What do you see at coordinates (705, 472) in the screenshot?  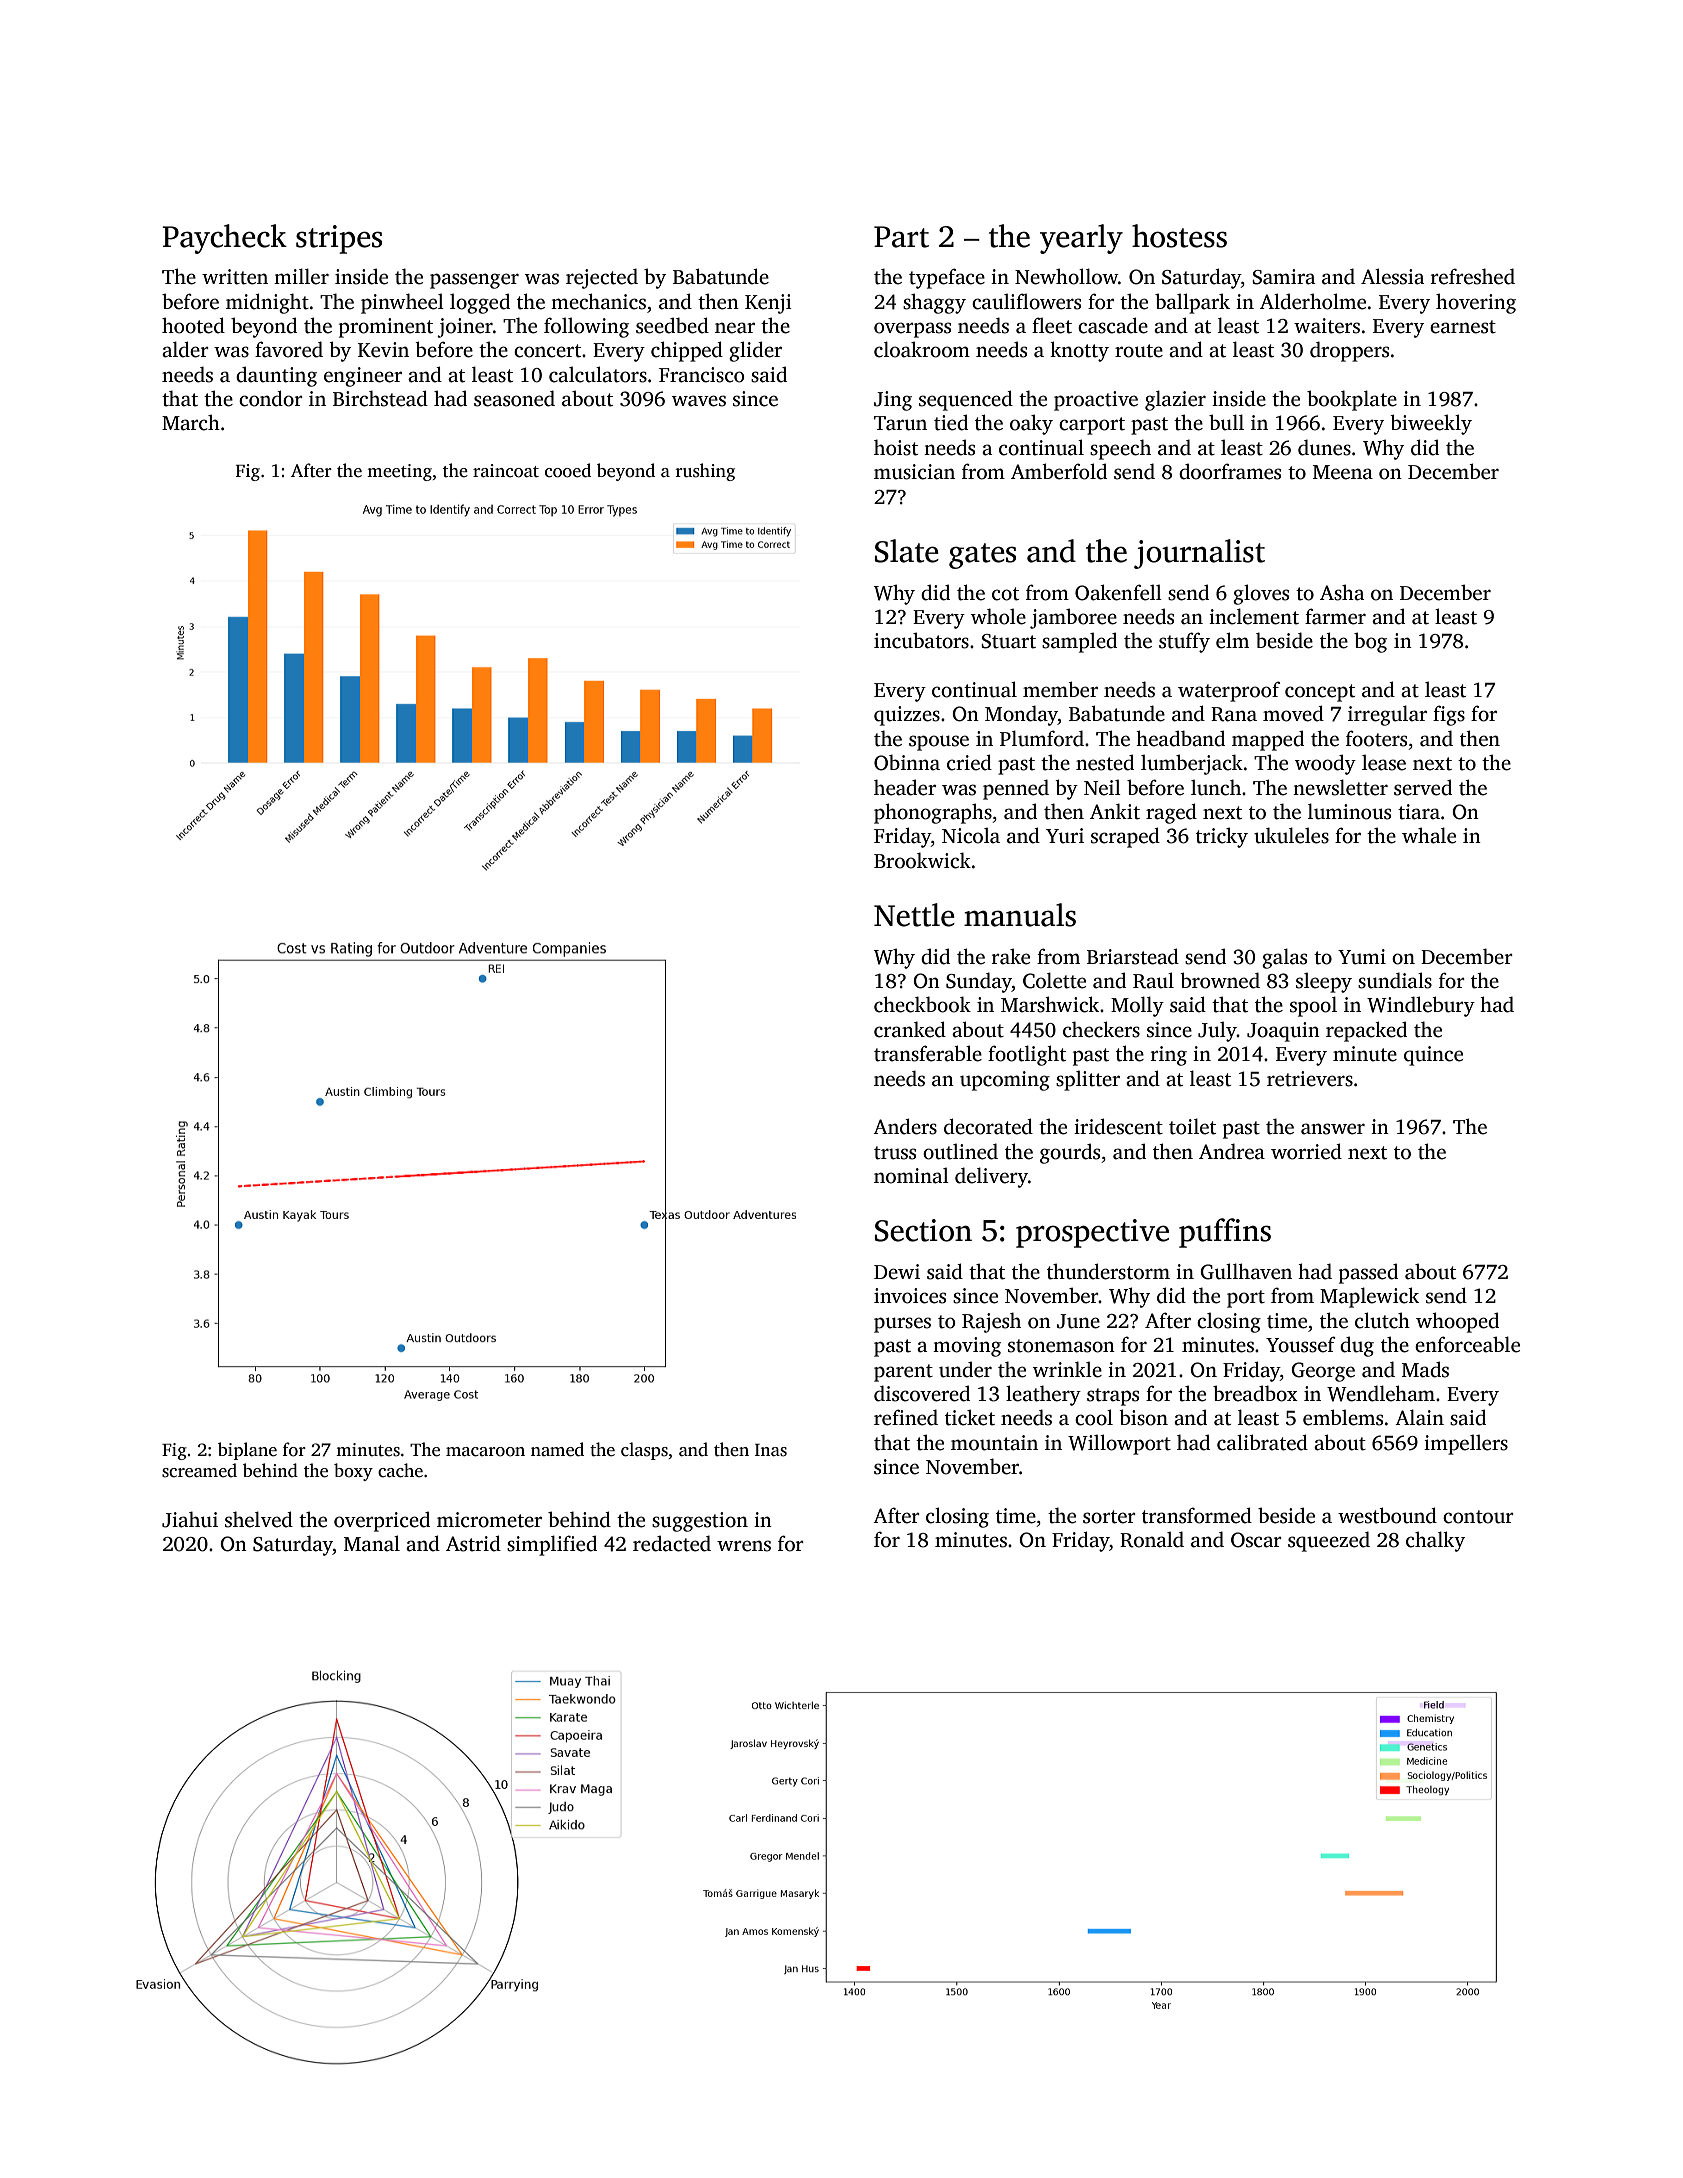 I see `rushing` at bounding box center [705, 472].
